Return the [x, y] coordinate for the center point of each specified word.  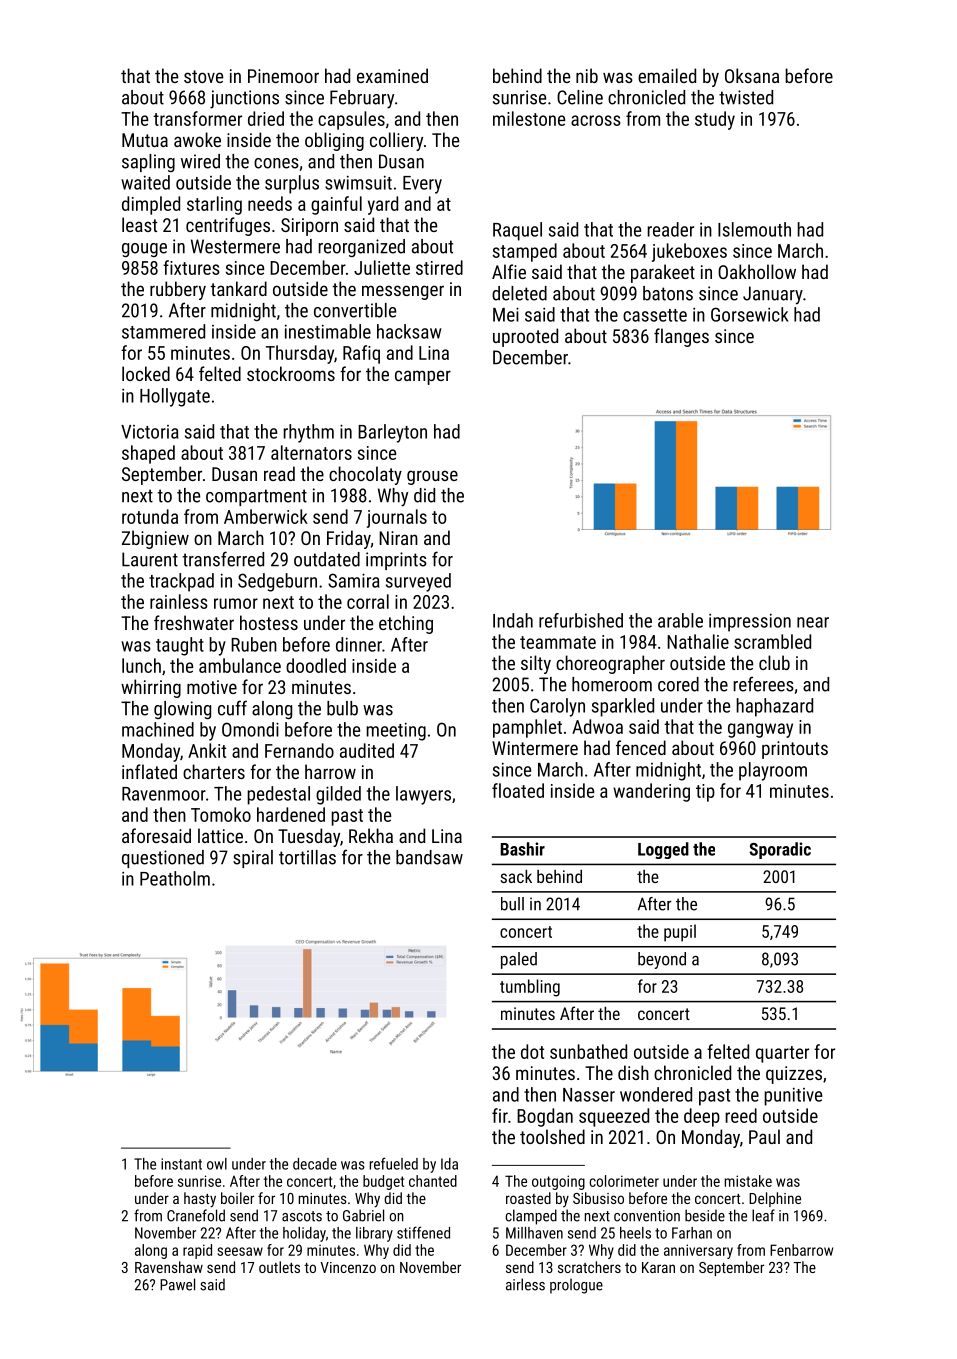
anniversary [698, 1251]
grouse [432, 477]
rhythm [308, 433]
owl [217, 1164]
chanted [433, 1181]
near [813, 622]
